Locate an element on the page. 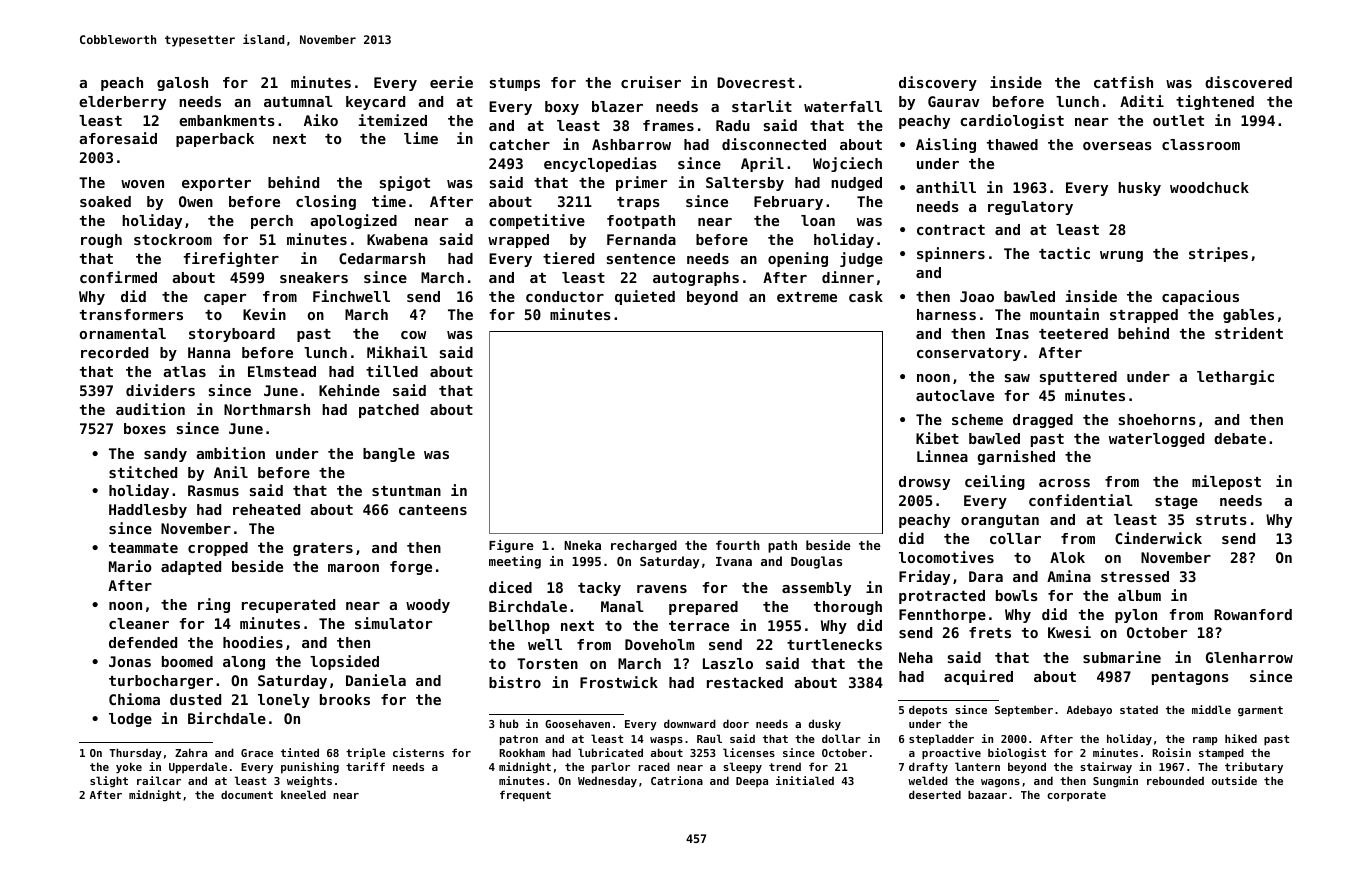 The image size is (1372, 887). dollar is located at coordinates (841, 738).
